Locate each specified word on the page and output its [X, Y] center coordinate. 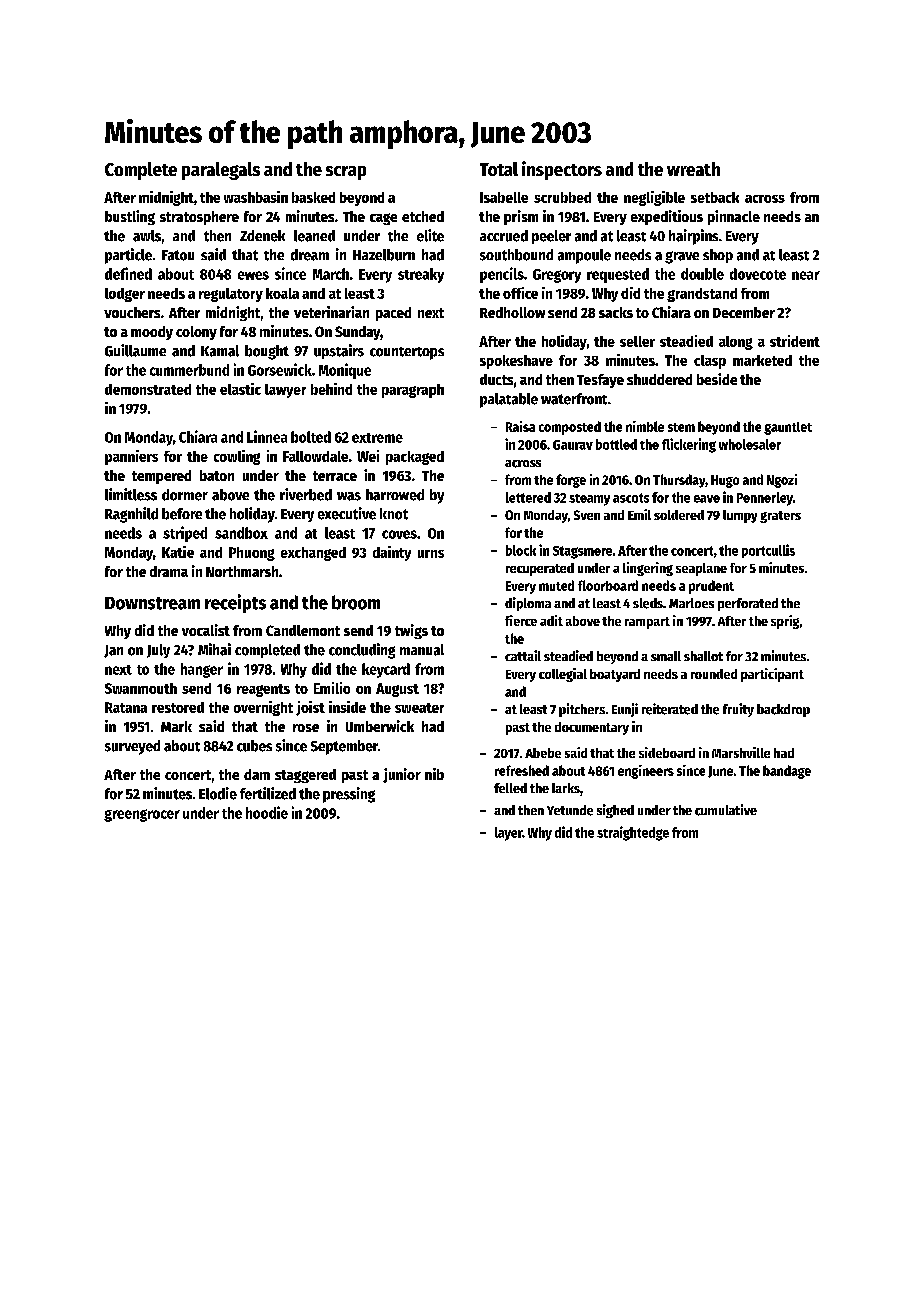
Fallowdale [315, 456]
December [744, 312]
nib [434, 774]
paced [393, 314]
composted [570, 428]
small [666, 656]
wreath [693, 169]
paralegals [221, 171]
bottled [616, 444]
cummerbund [189, 370]
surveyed [132, 747]
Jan [113, 651]
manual [422, 650]
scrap [346, 173]
